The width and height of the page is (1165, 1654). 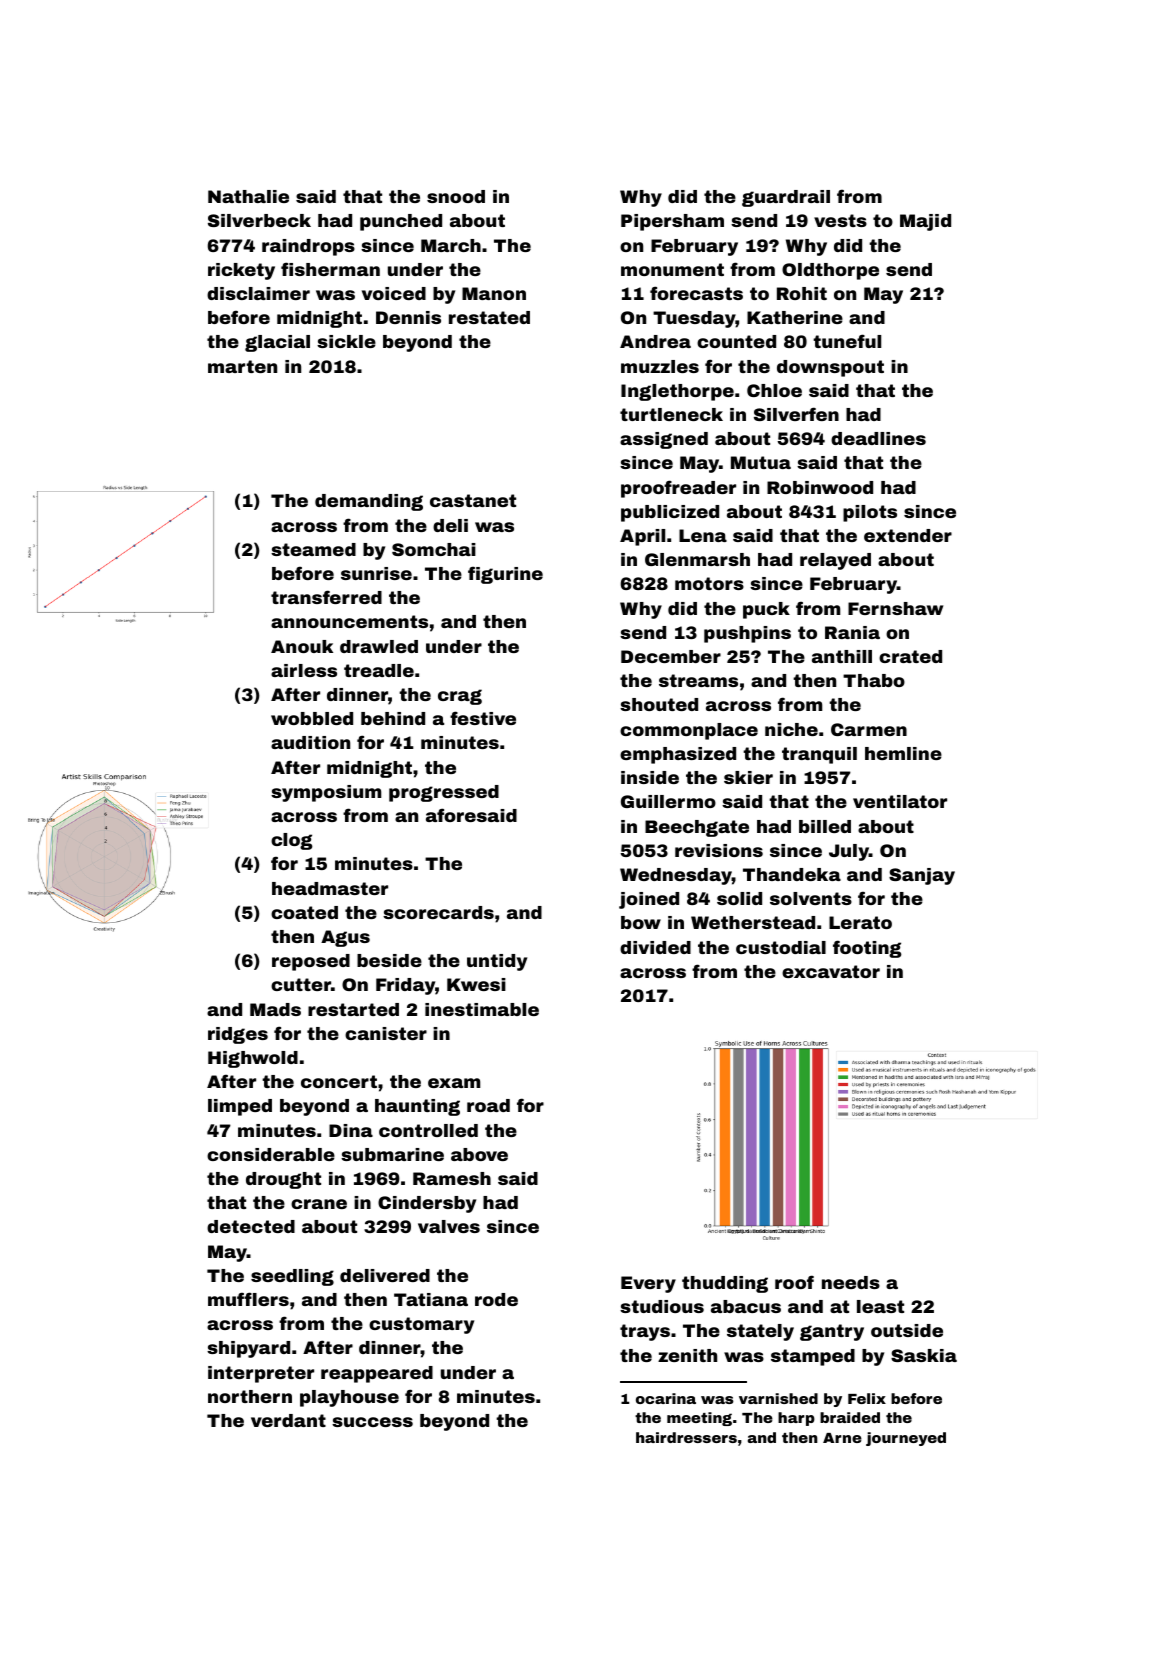 What do you see at coordinates (339, 1081) in the page?
I see `concert` at bounding box center [339, 1081].
